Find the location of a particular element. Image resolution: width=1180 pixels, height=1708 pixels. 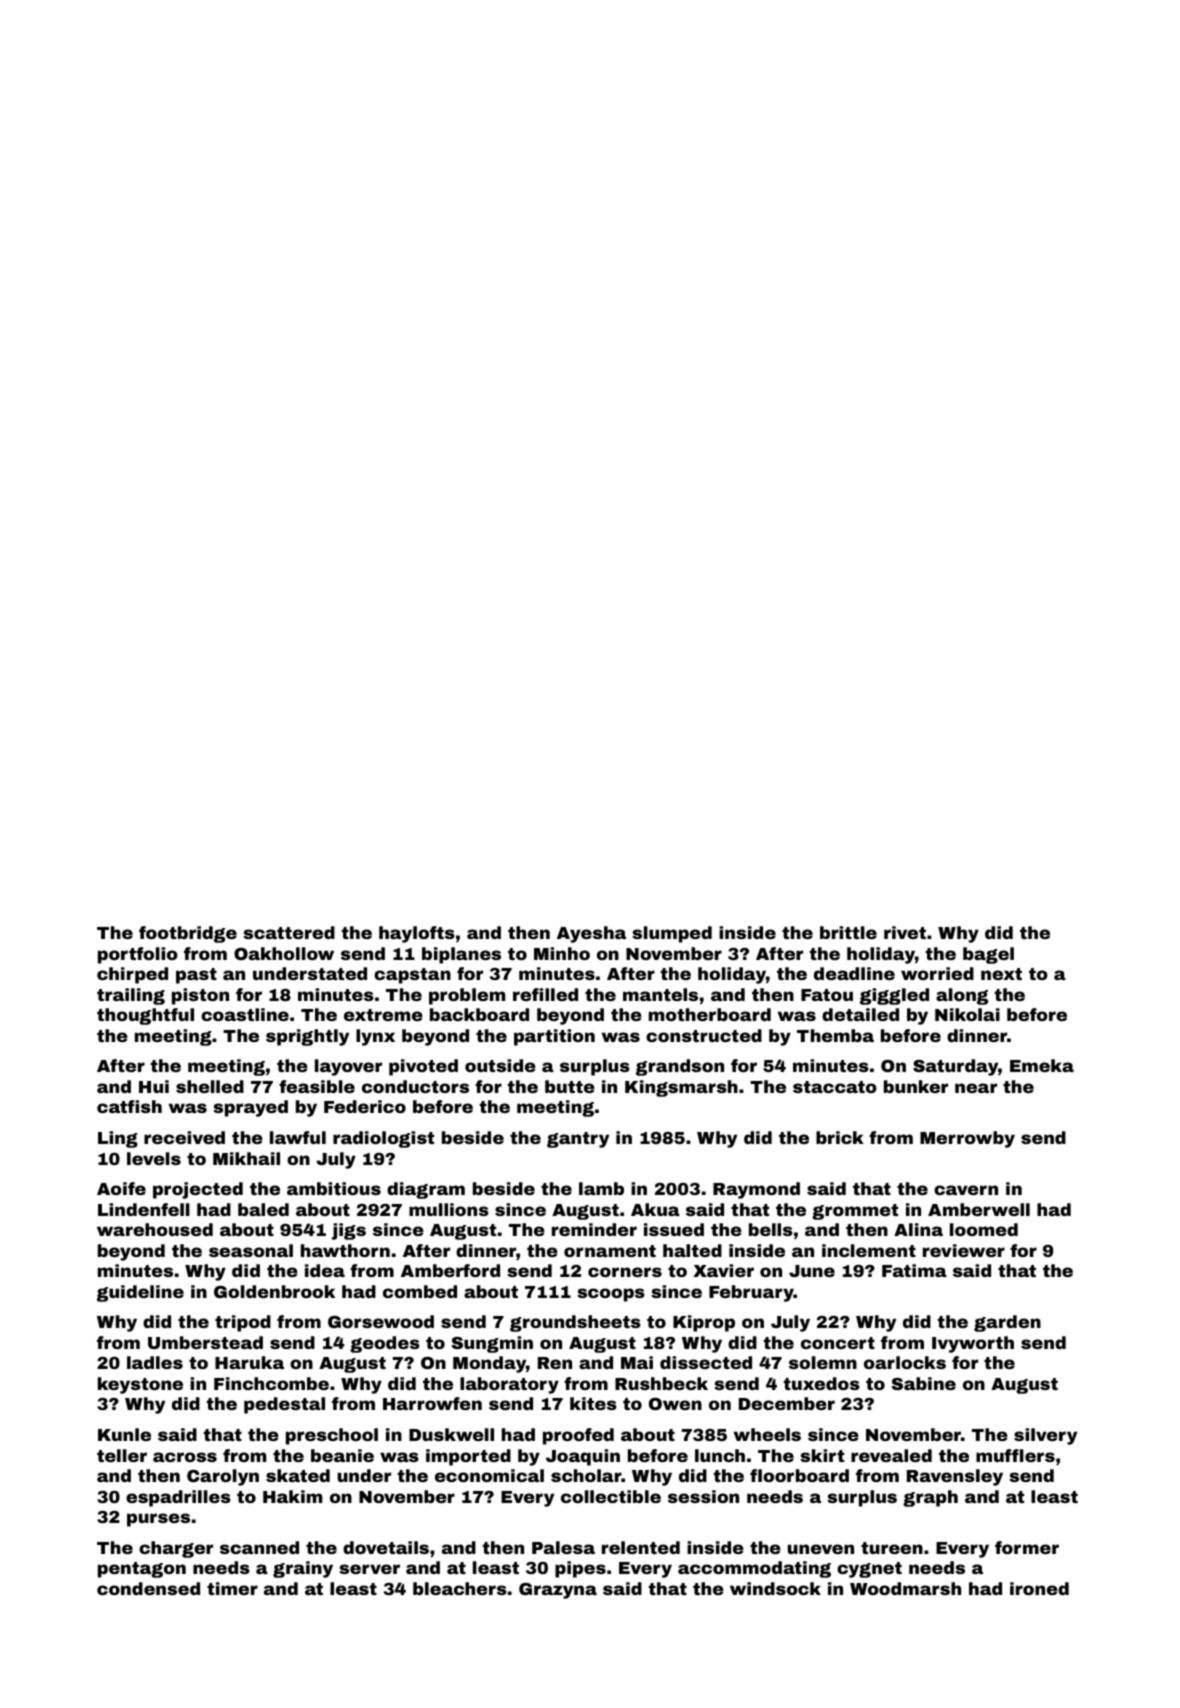

silvery is located at coordinates (1045, 1436).
